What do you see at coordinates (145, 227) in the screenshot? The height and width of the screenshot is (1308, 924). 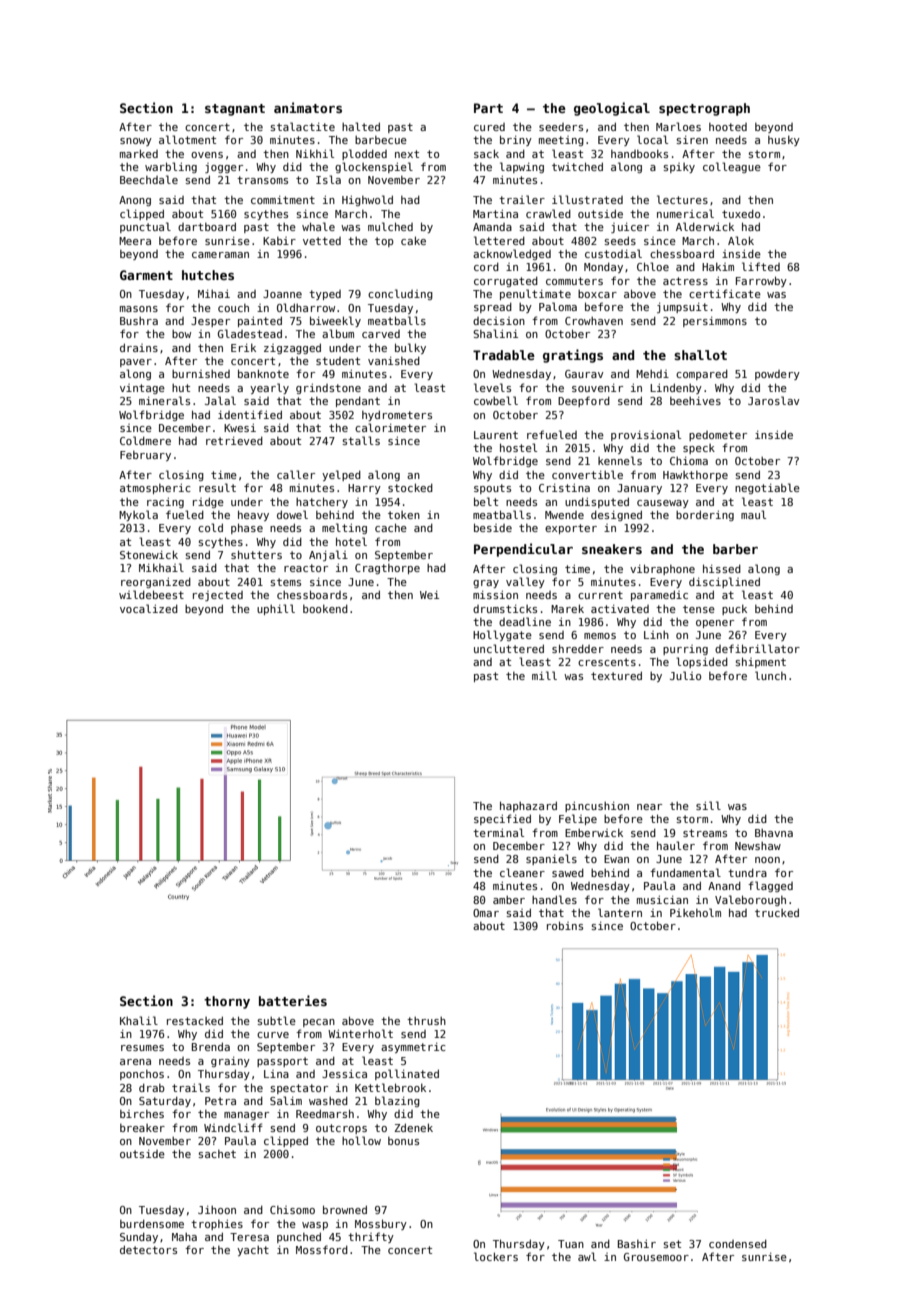 I see `punctual` at bounding box center [145, 227].
